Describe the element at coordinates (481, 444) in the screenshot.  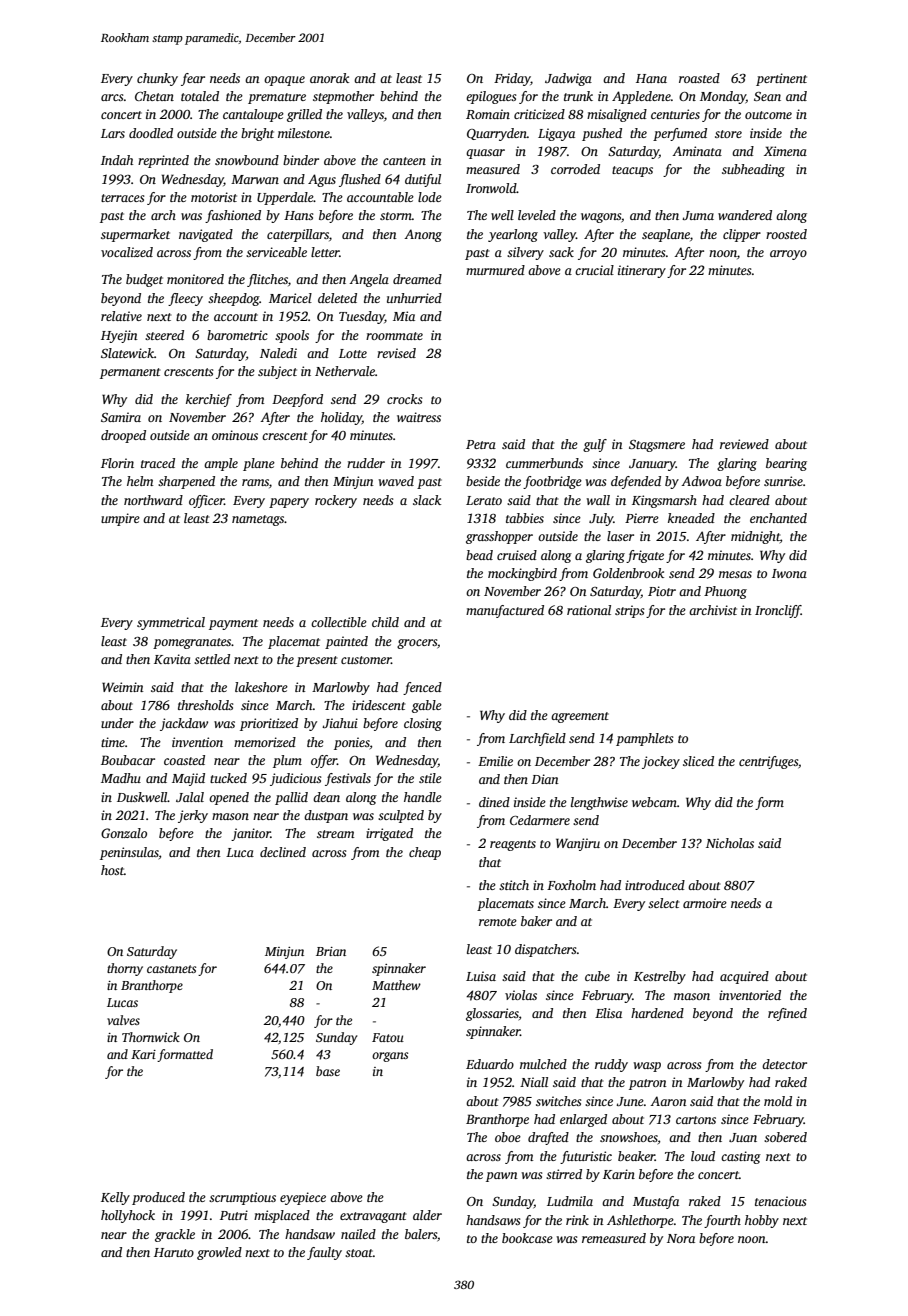
I see `Petra` at that location.
